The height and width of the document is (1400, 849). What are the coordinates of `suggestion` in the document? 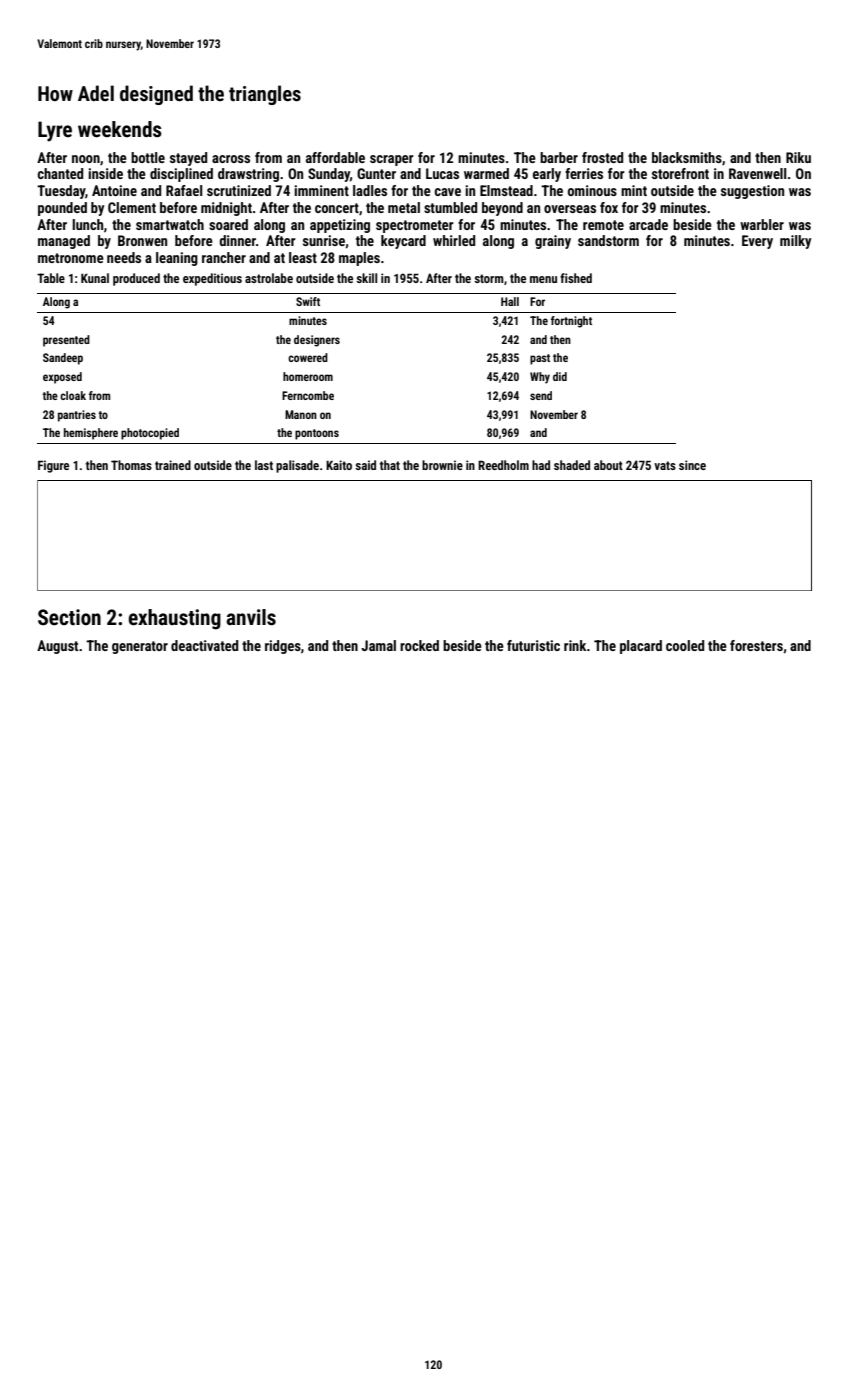 It's located at (752, 192).
